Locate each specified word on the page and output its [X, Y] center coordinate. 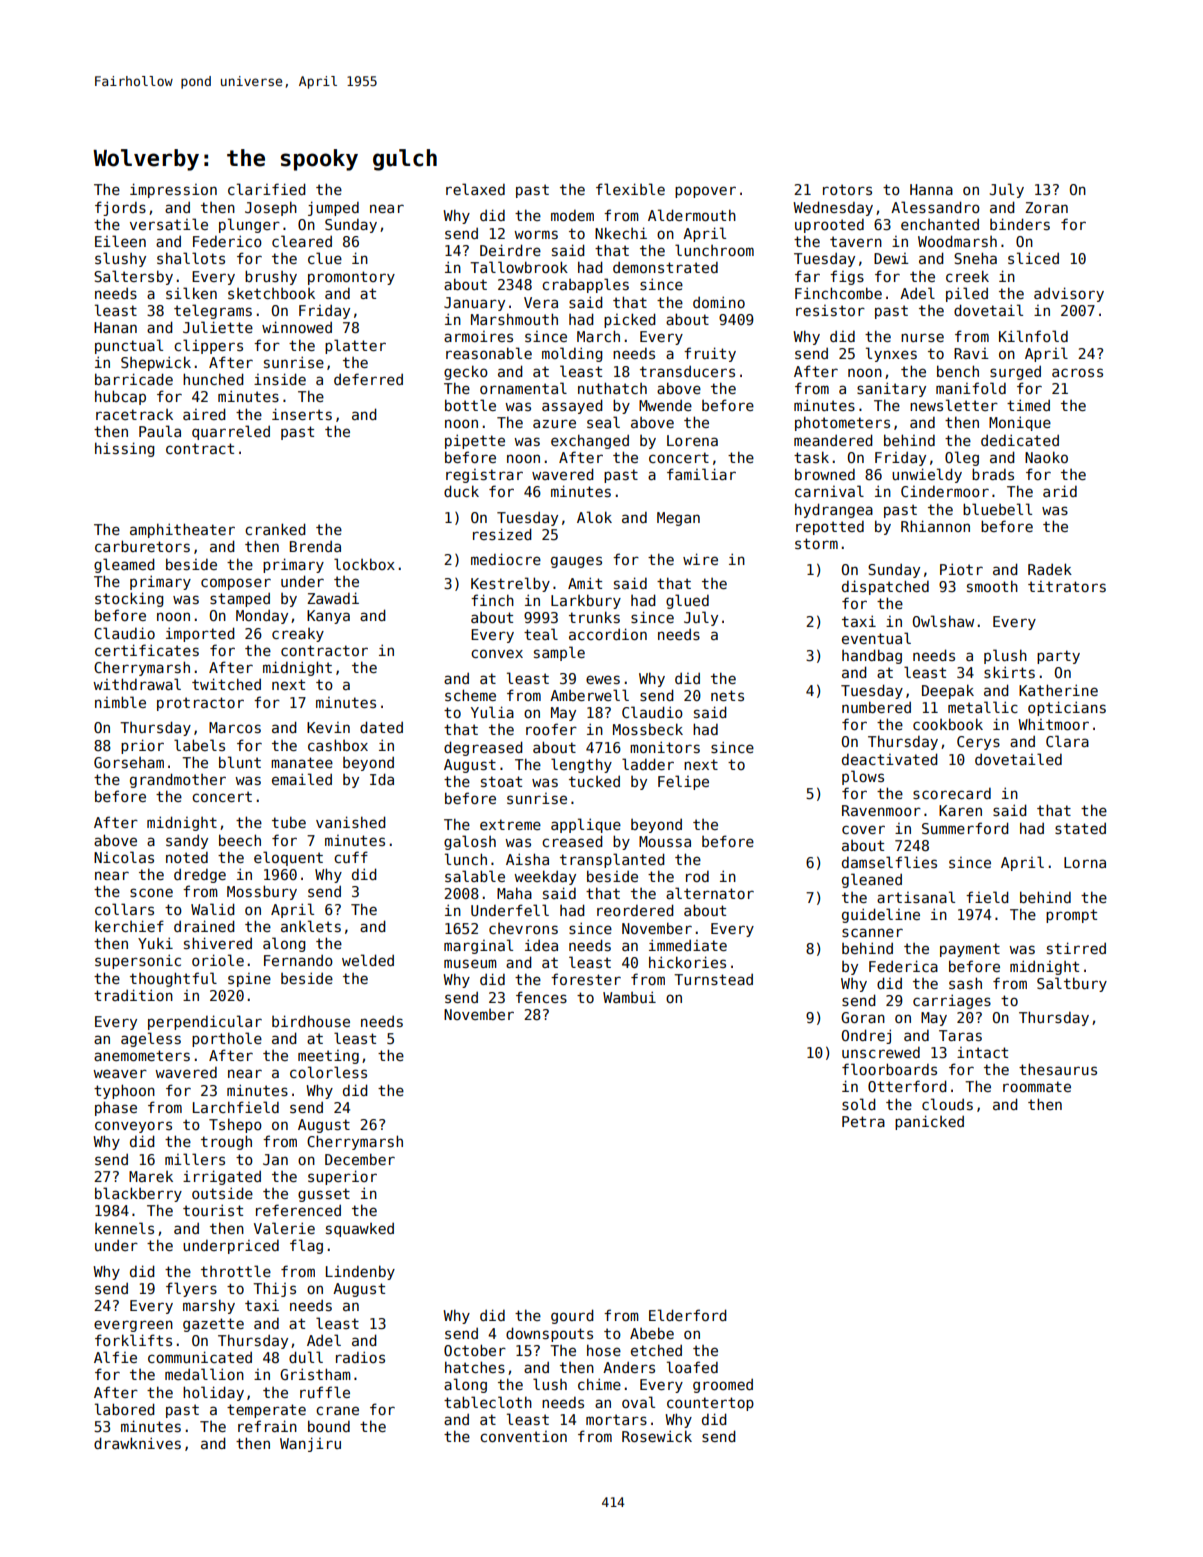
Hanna [931, 189]
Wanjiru [310, 1444]
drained [204, 926]
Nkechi [621, 233]
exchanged [590, 441]
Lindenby [360, 1272]
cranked [275, 529]
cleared [302, 241]
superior [342, 1177]
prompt [1071, 916]
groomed [723, 1386]
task [811, 457]
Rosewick [657, 1436]
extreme [510, 824]
